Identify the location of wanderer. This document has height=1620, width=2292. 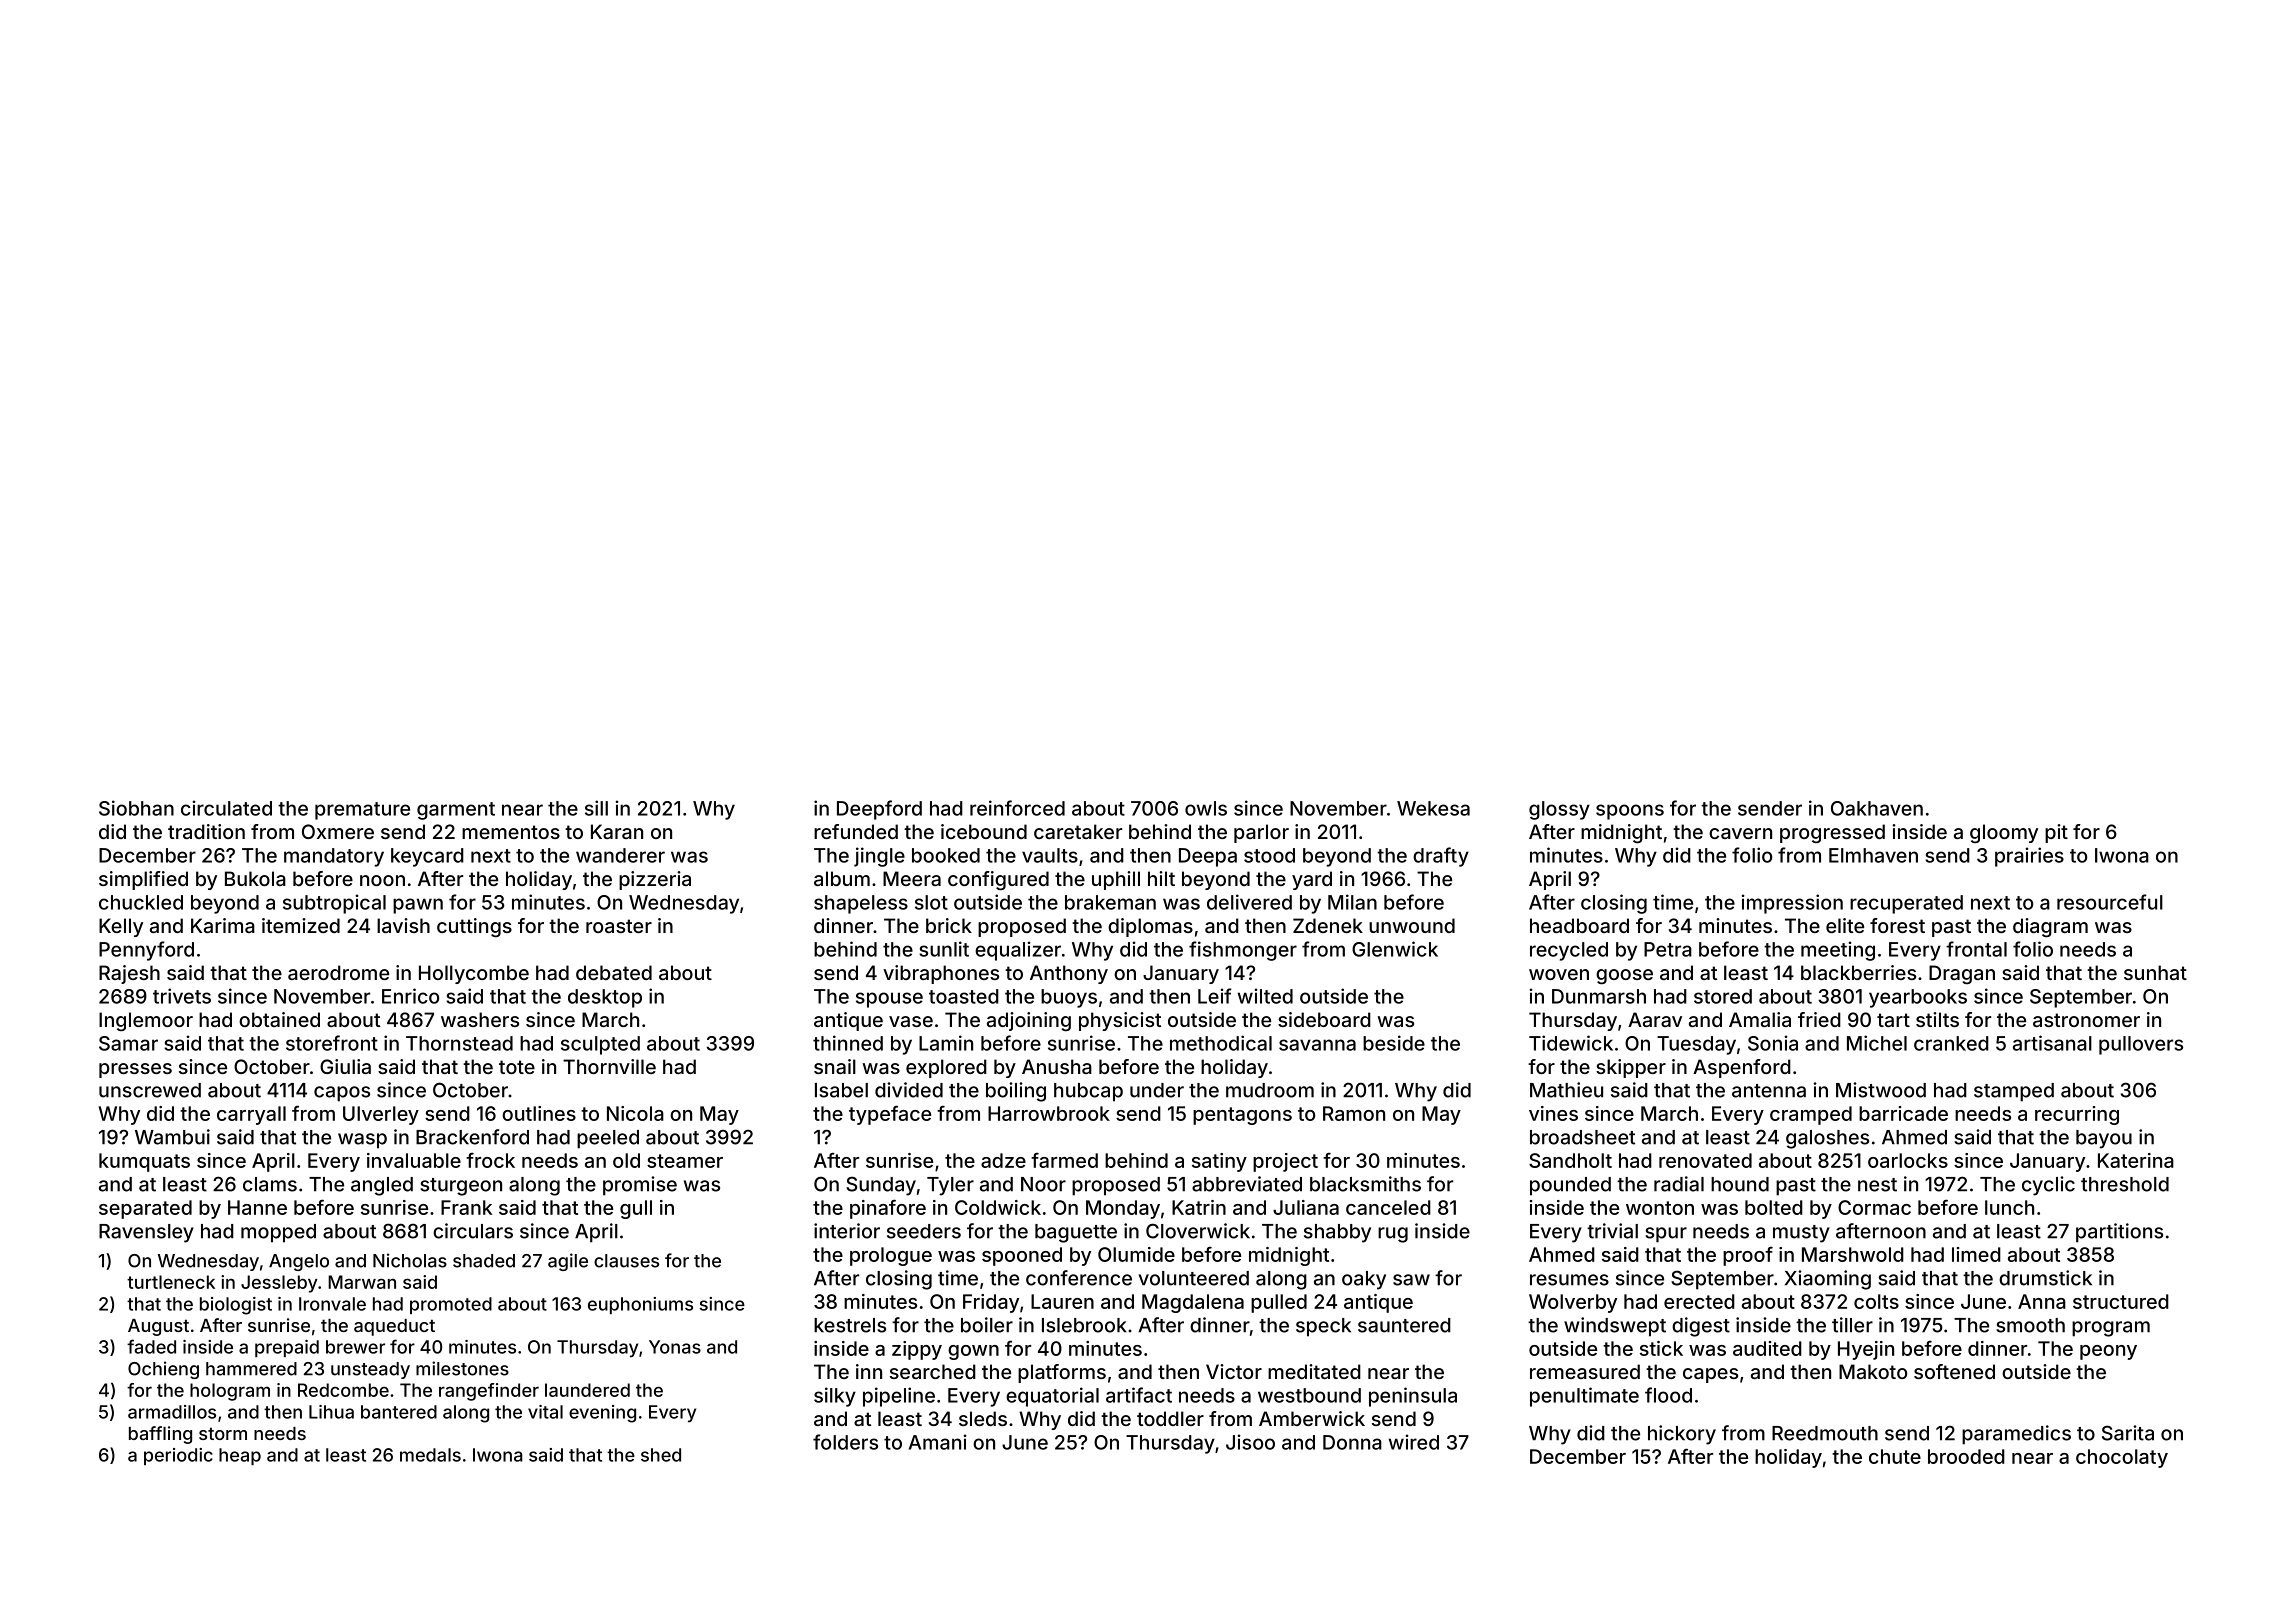
(620, 855).
